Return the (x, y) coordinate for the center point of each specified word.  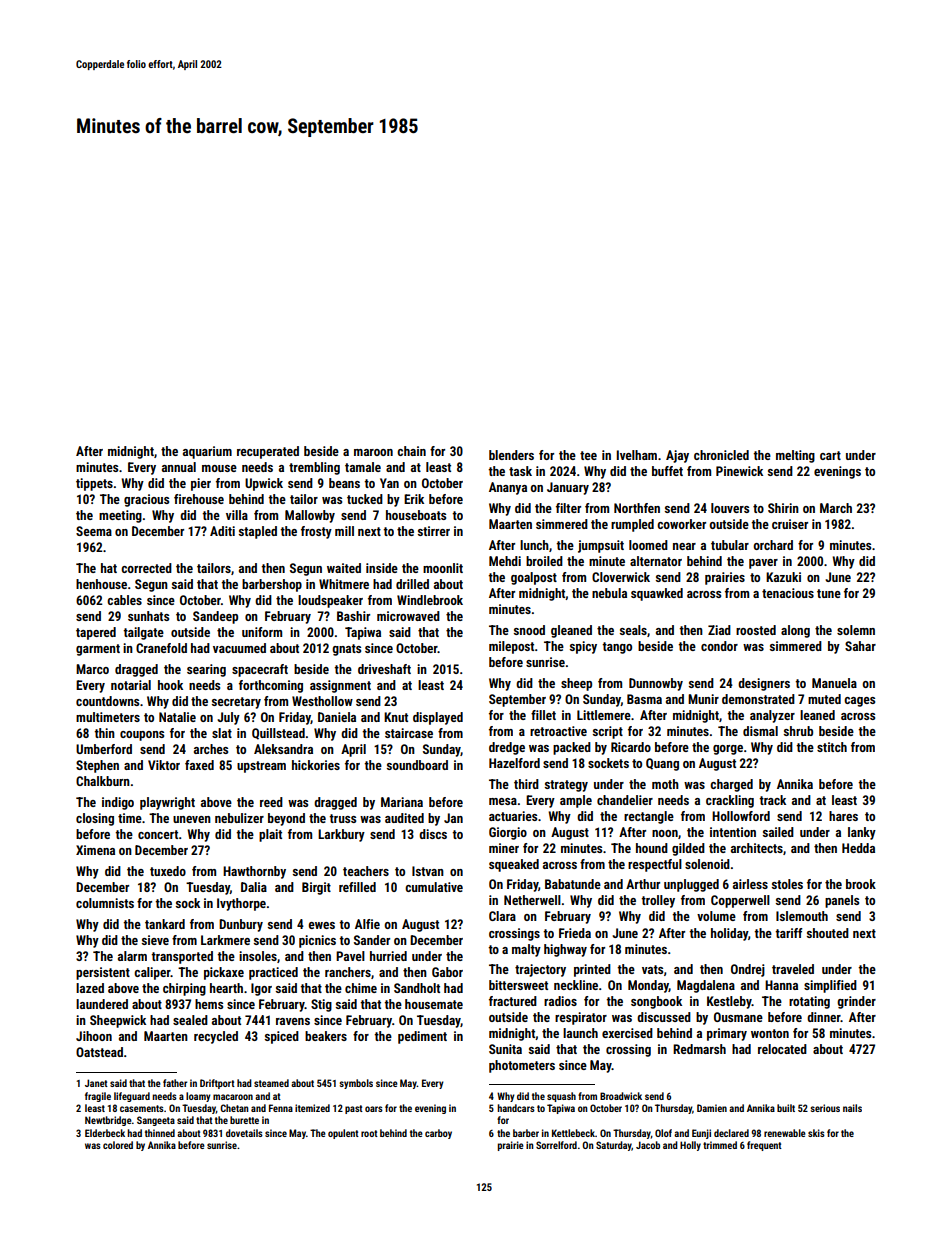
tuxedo (168, 871)
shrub (798, 731)
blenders (511, 455)
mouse (219, 468)
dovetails (244, 1133)
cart (830, 455)
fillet (543, 715)
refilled (357, 887)
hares (843, 816)
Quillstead (278, 734)
